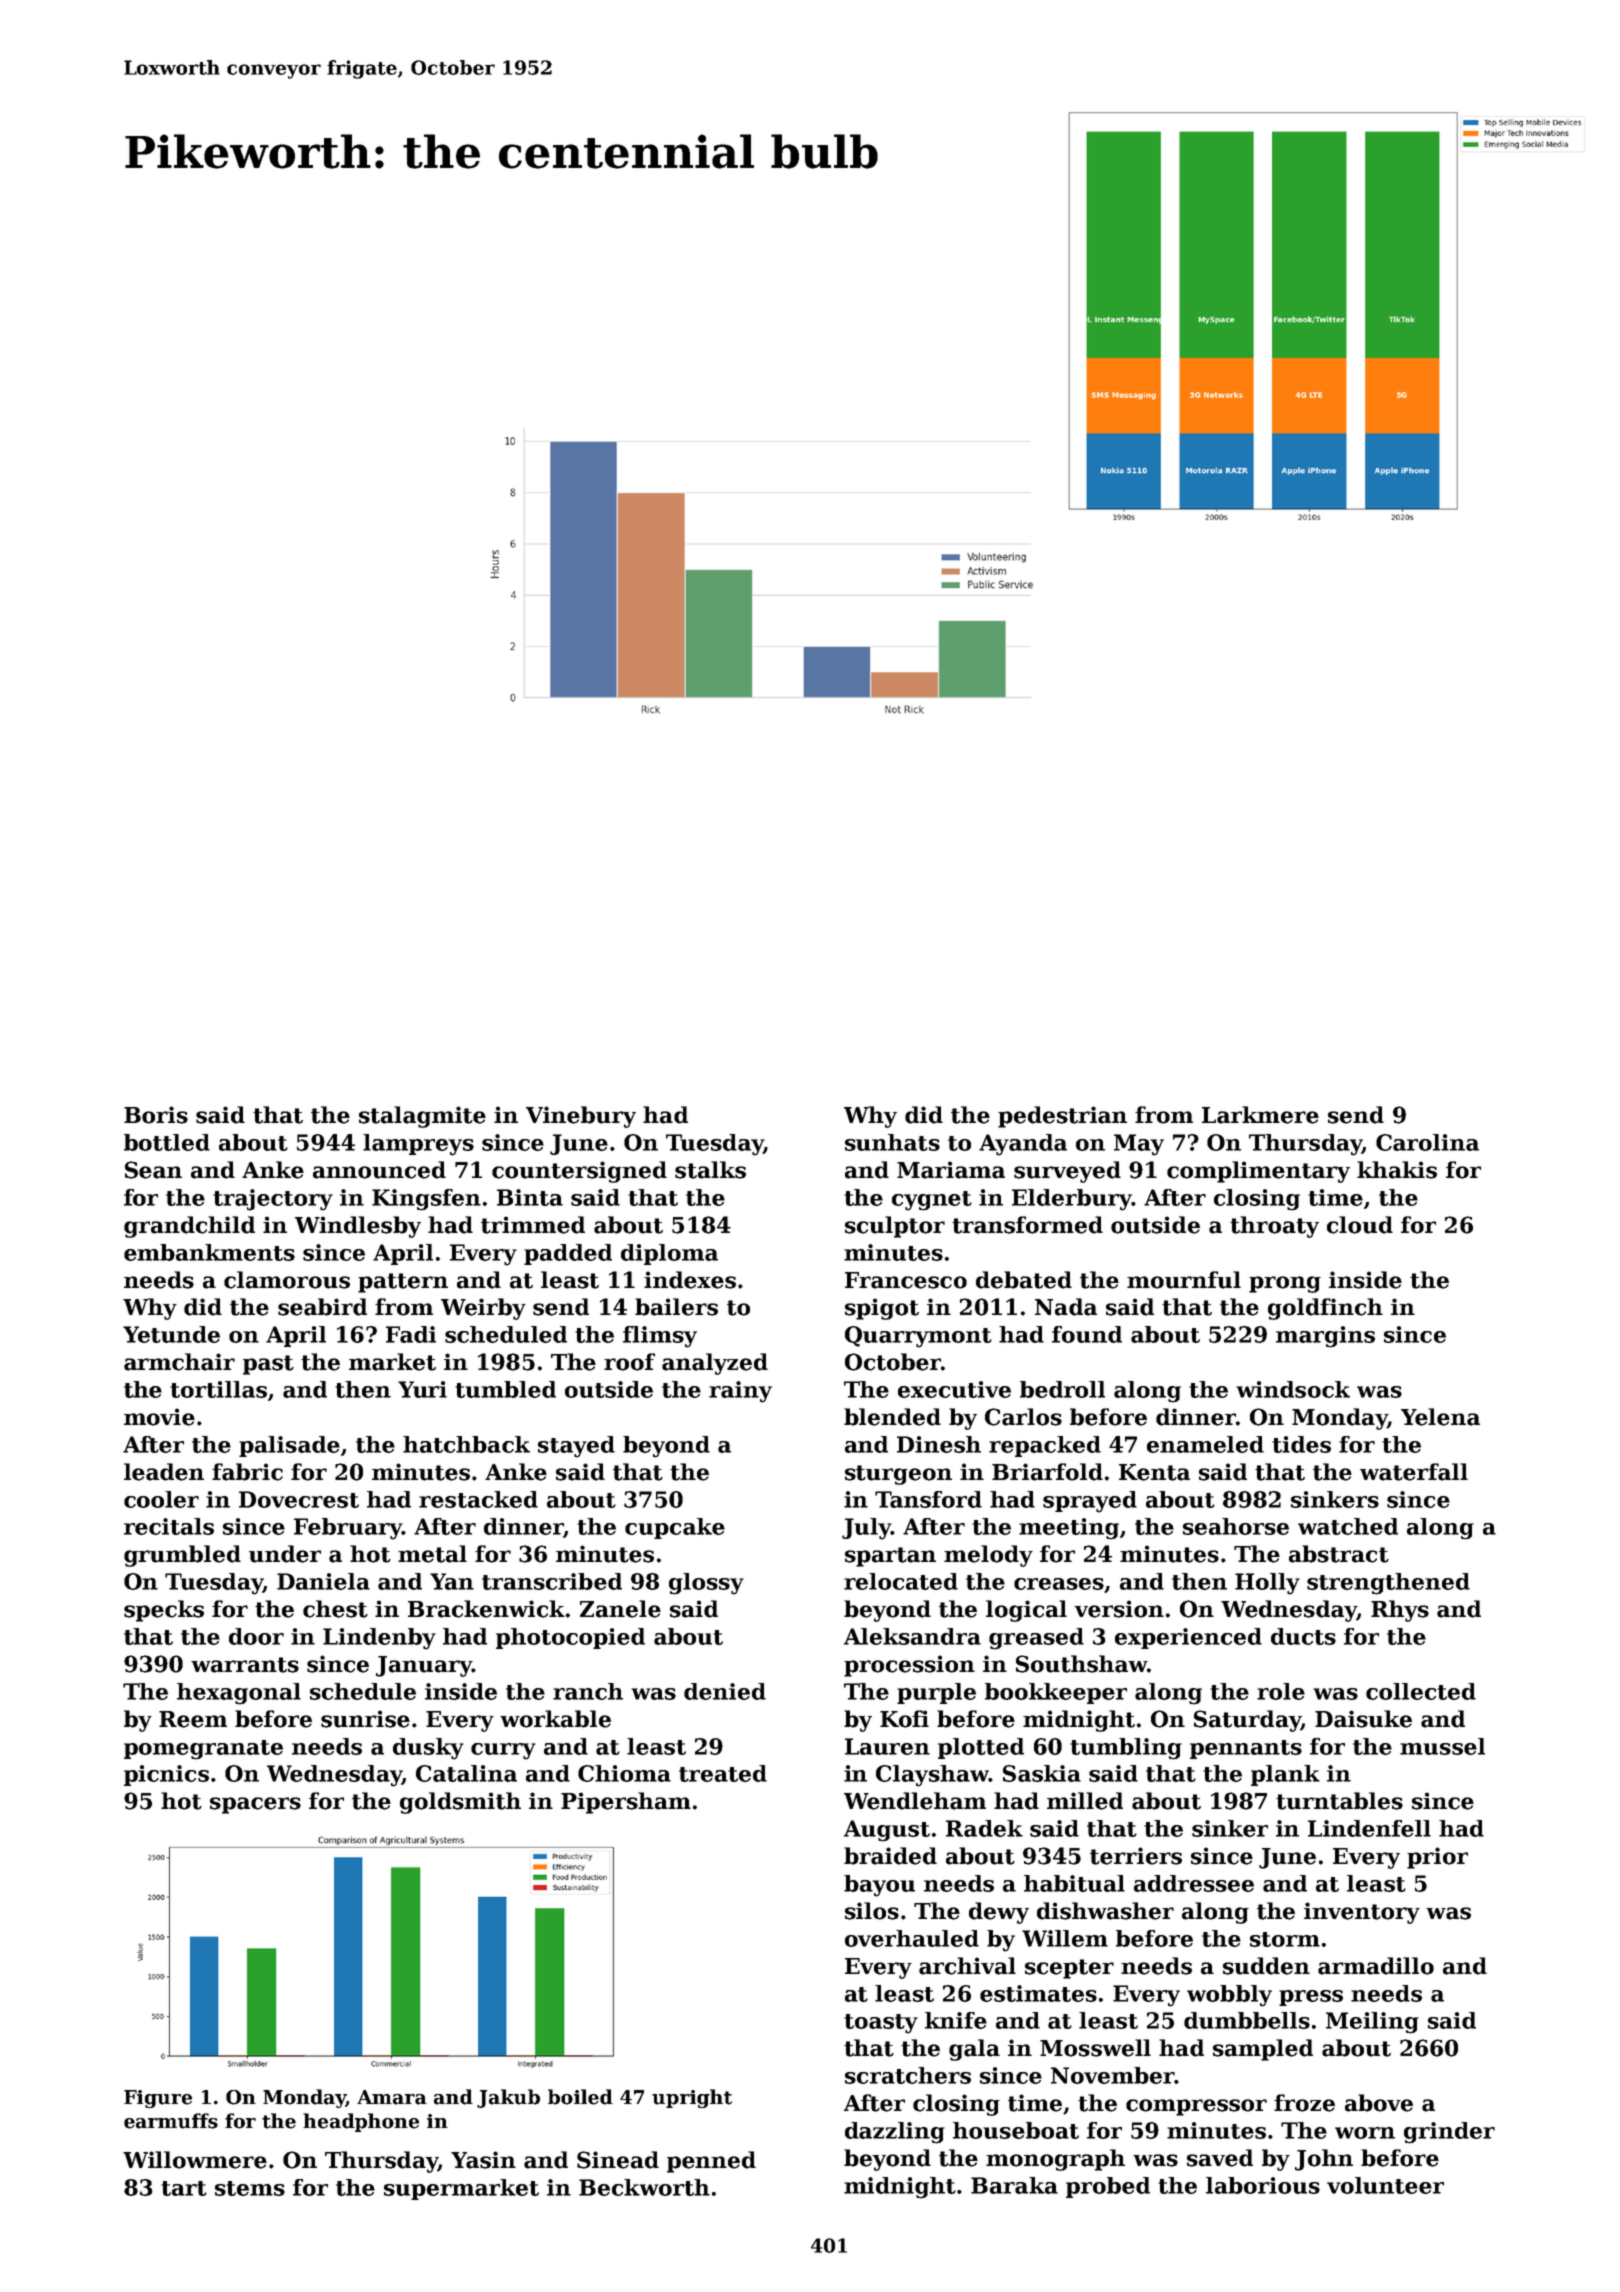  I want to click on storm, so click(1285, 1939).
